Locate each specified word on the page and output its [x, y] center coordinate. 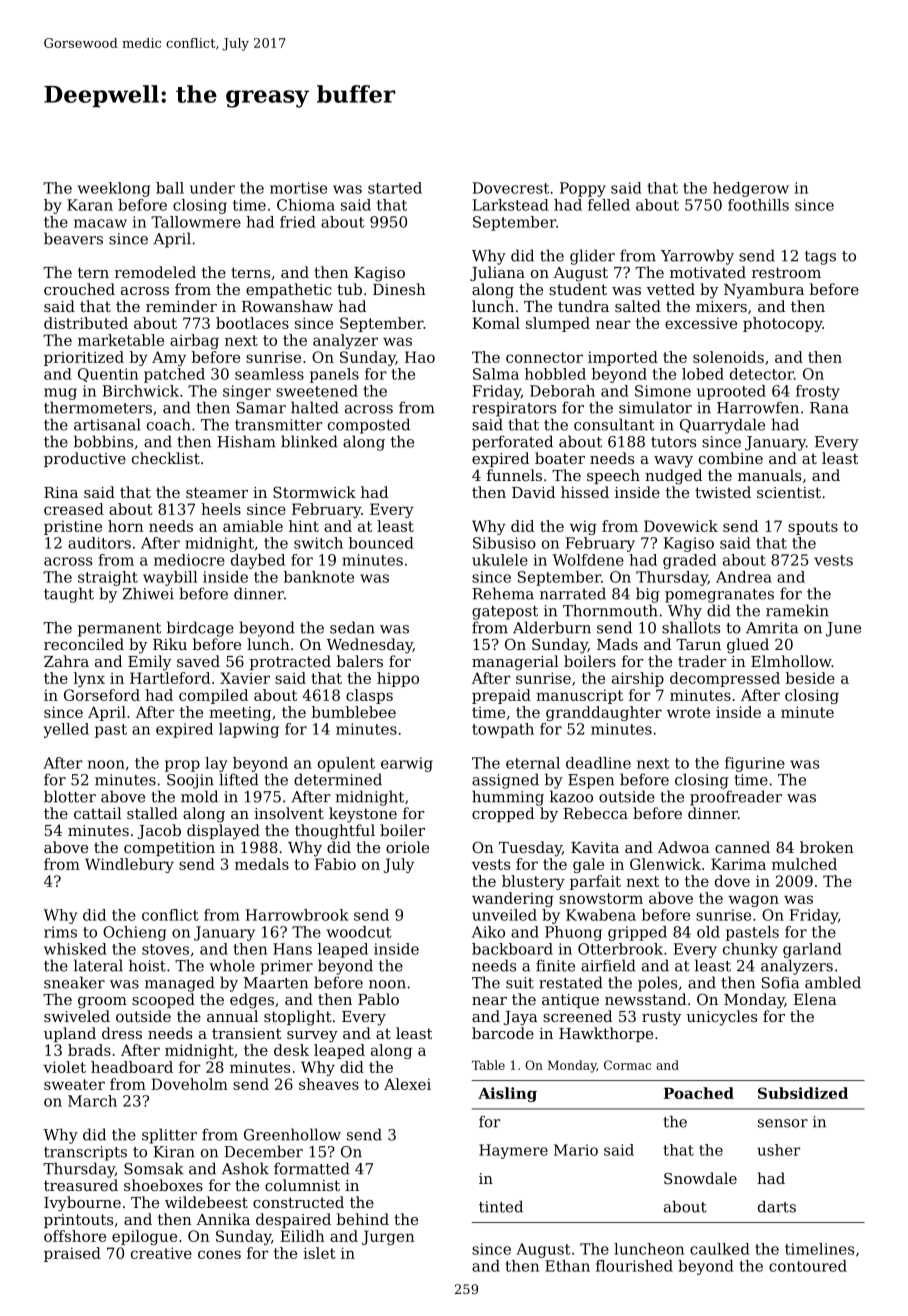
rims [60, 932]
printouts [78, 1221]
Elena [815, 999]
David [533, 492]
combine [731, 458]
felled [609, 205]
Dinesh [399, 289]
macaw [100, 223]
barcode [503, 1033]
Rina [61, 492]
